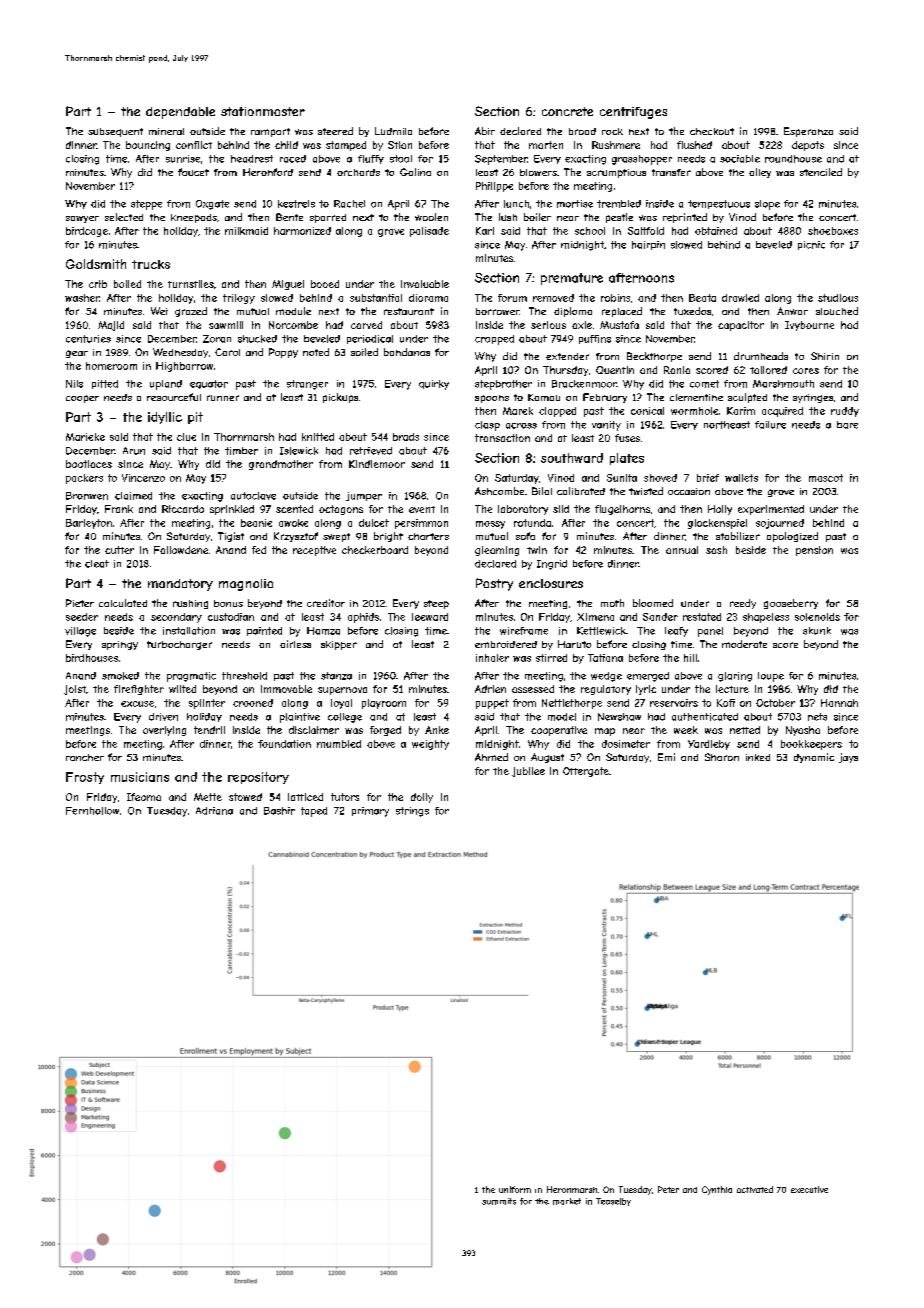  Describe the element at coordinates (613, 1202) in the screenshot. I see `Teaselby` at that location.
